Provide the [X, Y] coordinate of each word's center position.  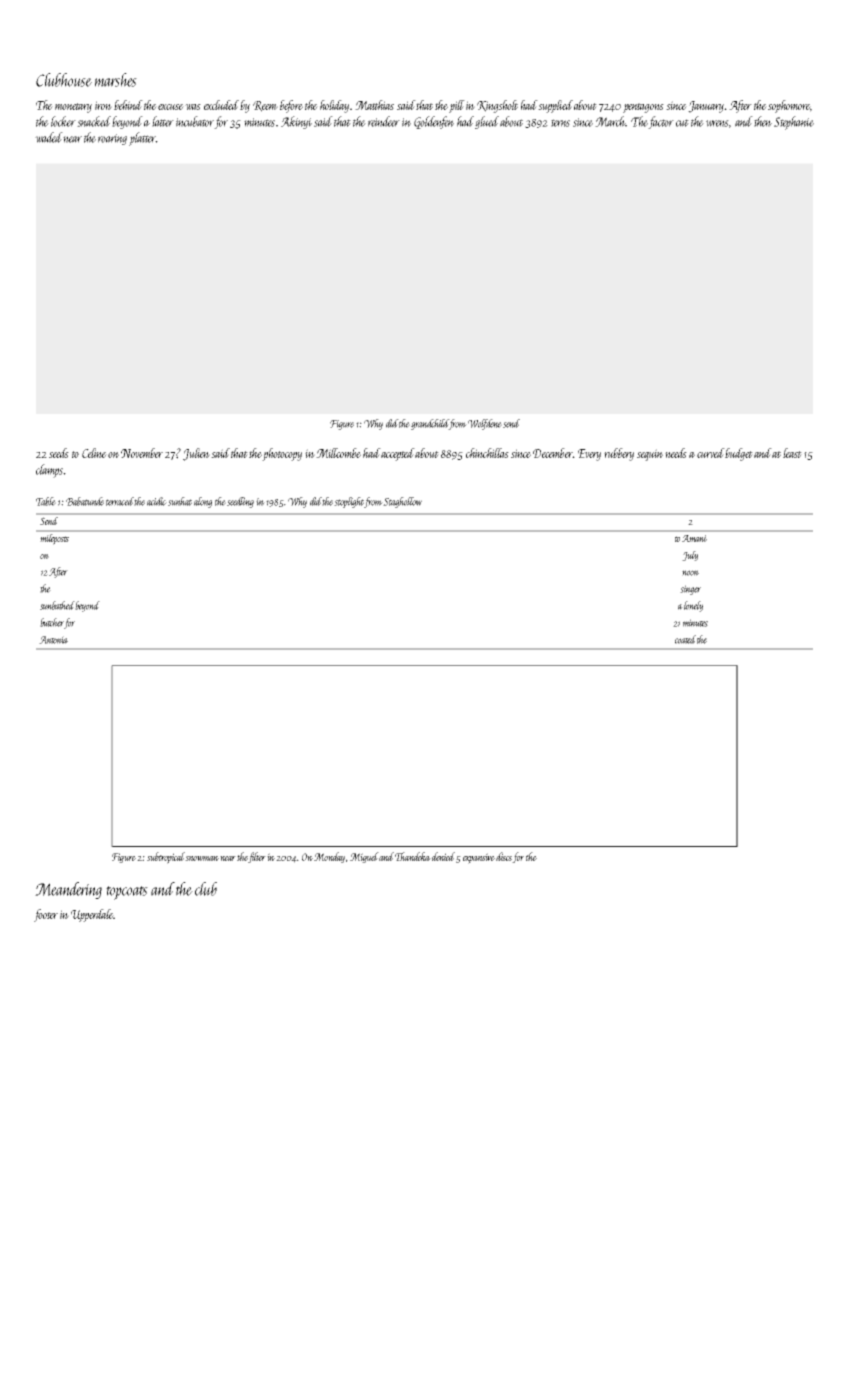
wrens [717, 123]
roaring [112, 139]
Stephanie [794, 123]
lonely [693, 606]
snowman [202, 858]
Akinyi [296, 122]
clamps [49, 471]
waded [49, 137]
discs [504, 856]
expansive [479, 858]
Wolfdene [485, 424]
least [792, 453]
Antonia [53, 640]
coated [685, 639]
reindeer [384, 121]
